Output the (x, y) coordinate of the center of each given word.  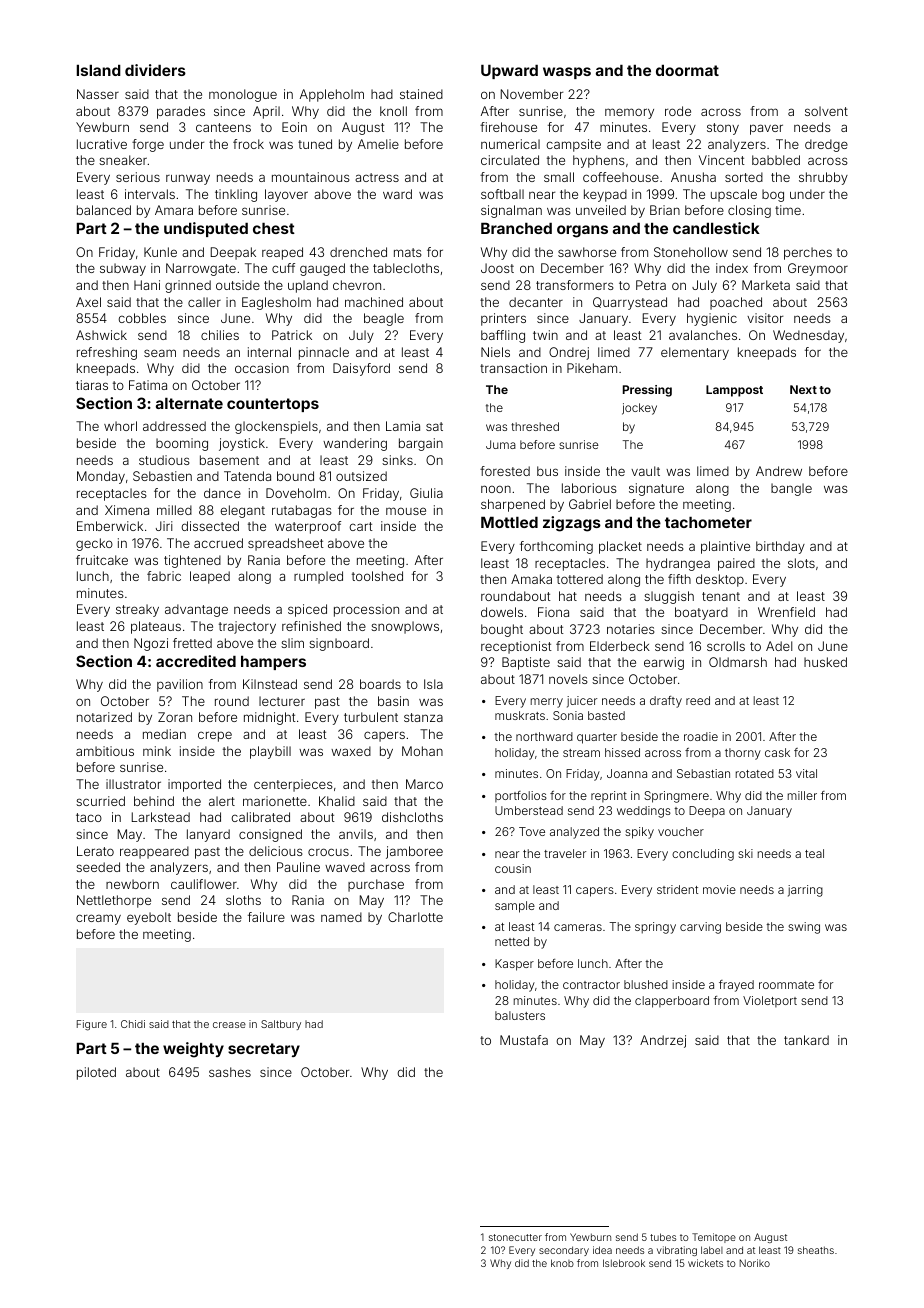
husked (825, 662)
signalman (511, 211)
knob (562, 1263)
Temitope (714, 1238)
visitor (765, 318)
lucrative (102, 144)
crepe (215, 736)
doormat (687, 70)
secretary (264, 1050)
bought (502, 630)
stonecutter (515, 1237)
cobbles (142, 318)
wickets (705, 1263)
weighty (193, 1050)
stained (421, 94)
